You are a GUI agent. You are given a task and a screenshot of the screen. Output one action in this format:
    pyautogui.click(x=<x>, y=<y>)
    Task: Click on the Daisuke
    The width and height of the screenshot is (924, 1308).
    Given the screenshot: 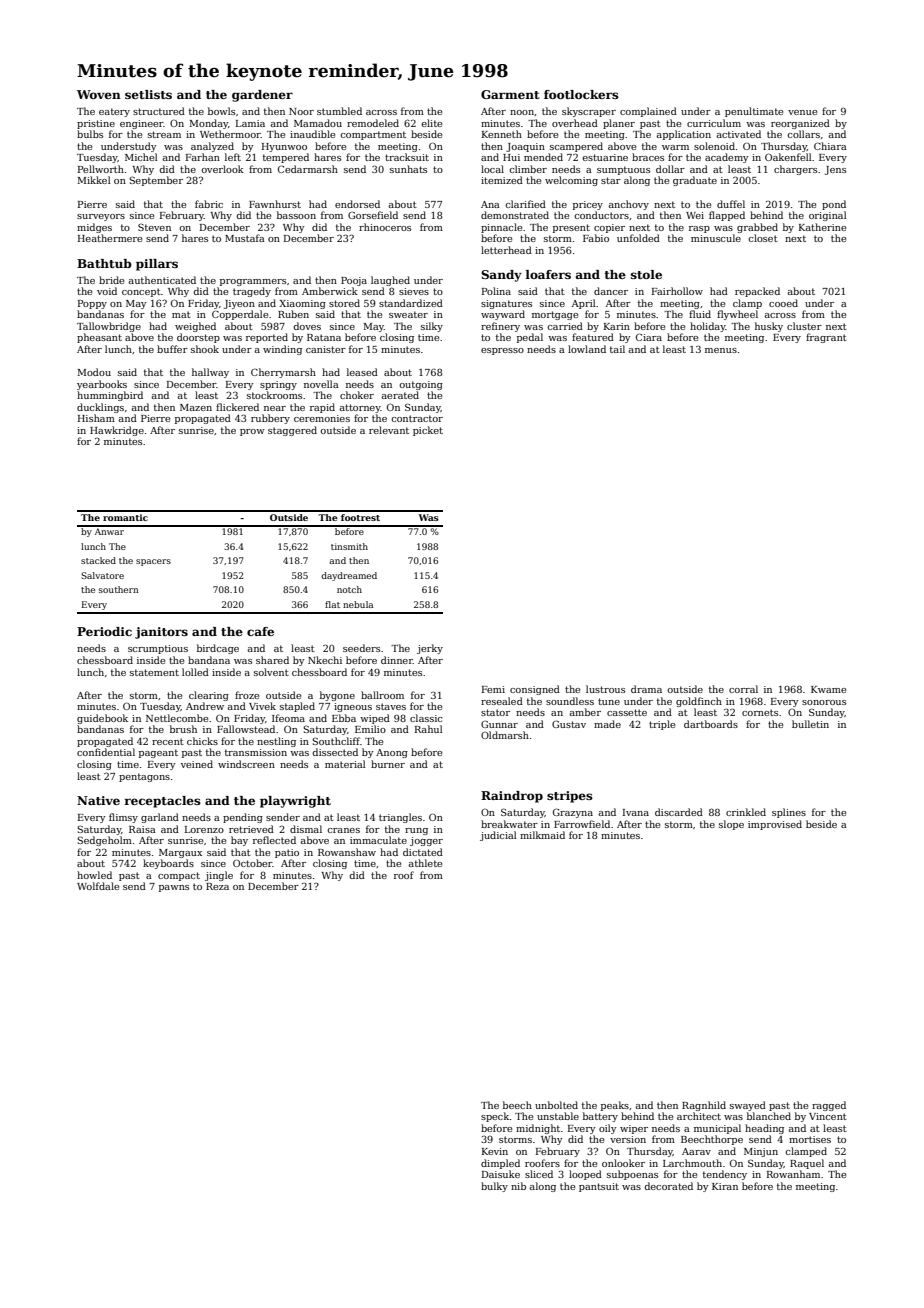 What is the action you would take?
    pyautogui.click(x=501, y=1174)
